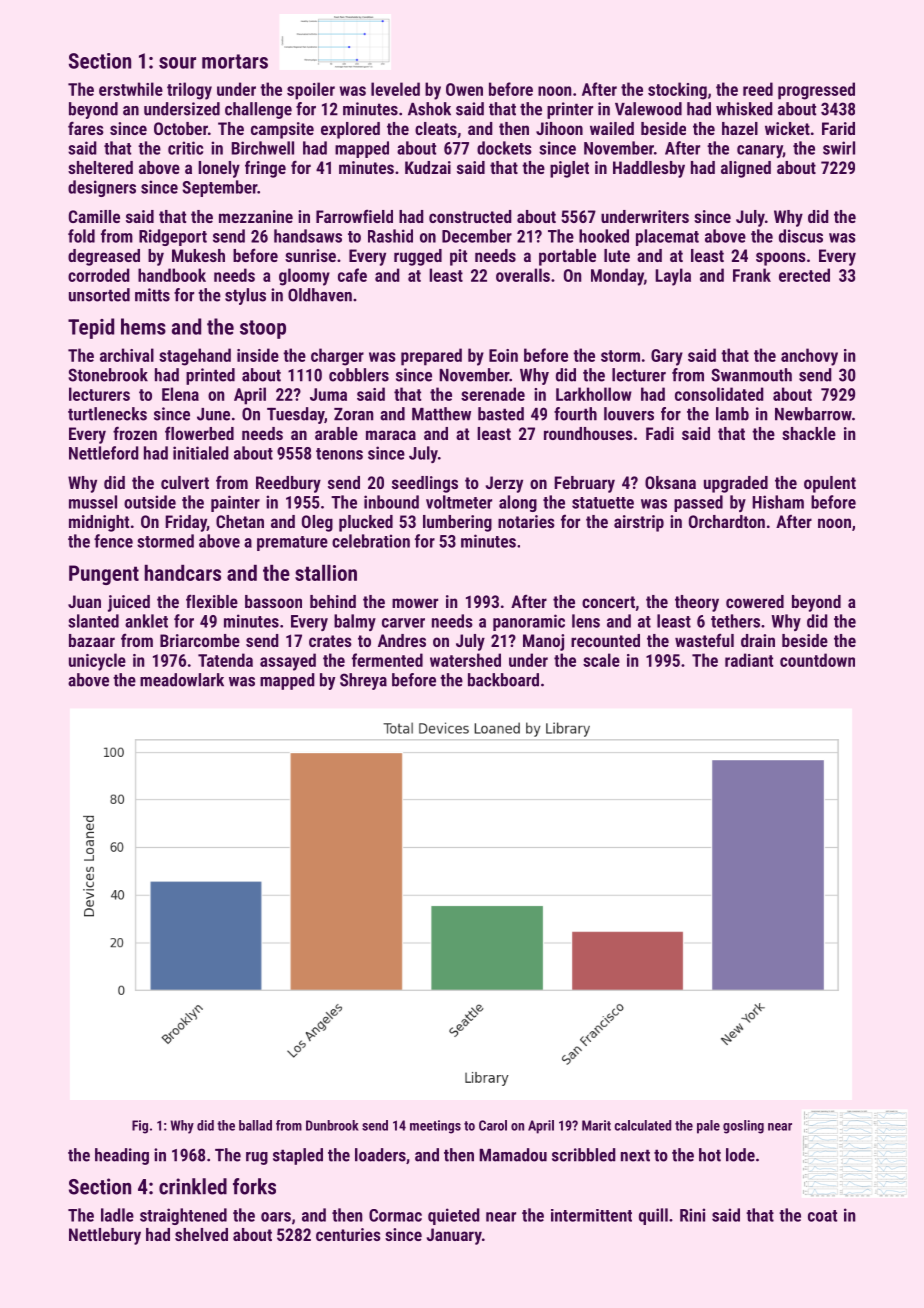 The height and width of the screenshot is (1308, 924). I want to click on swirl, so click(839, 148).
